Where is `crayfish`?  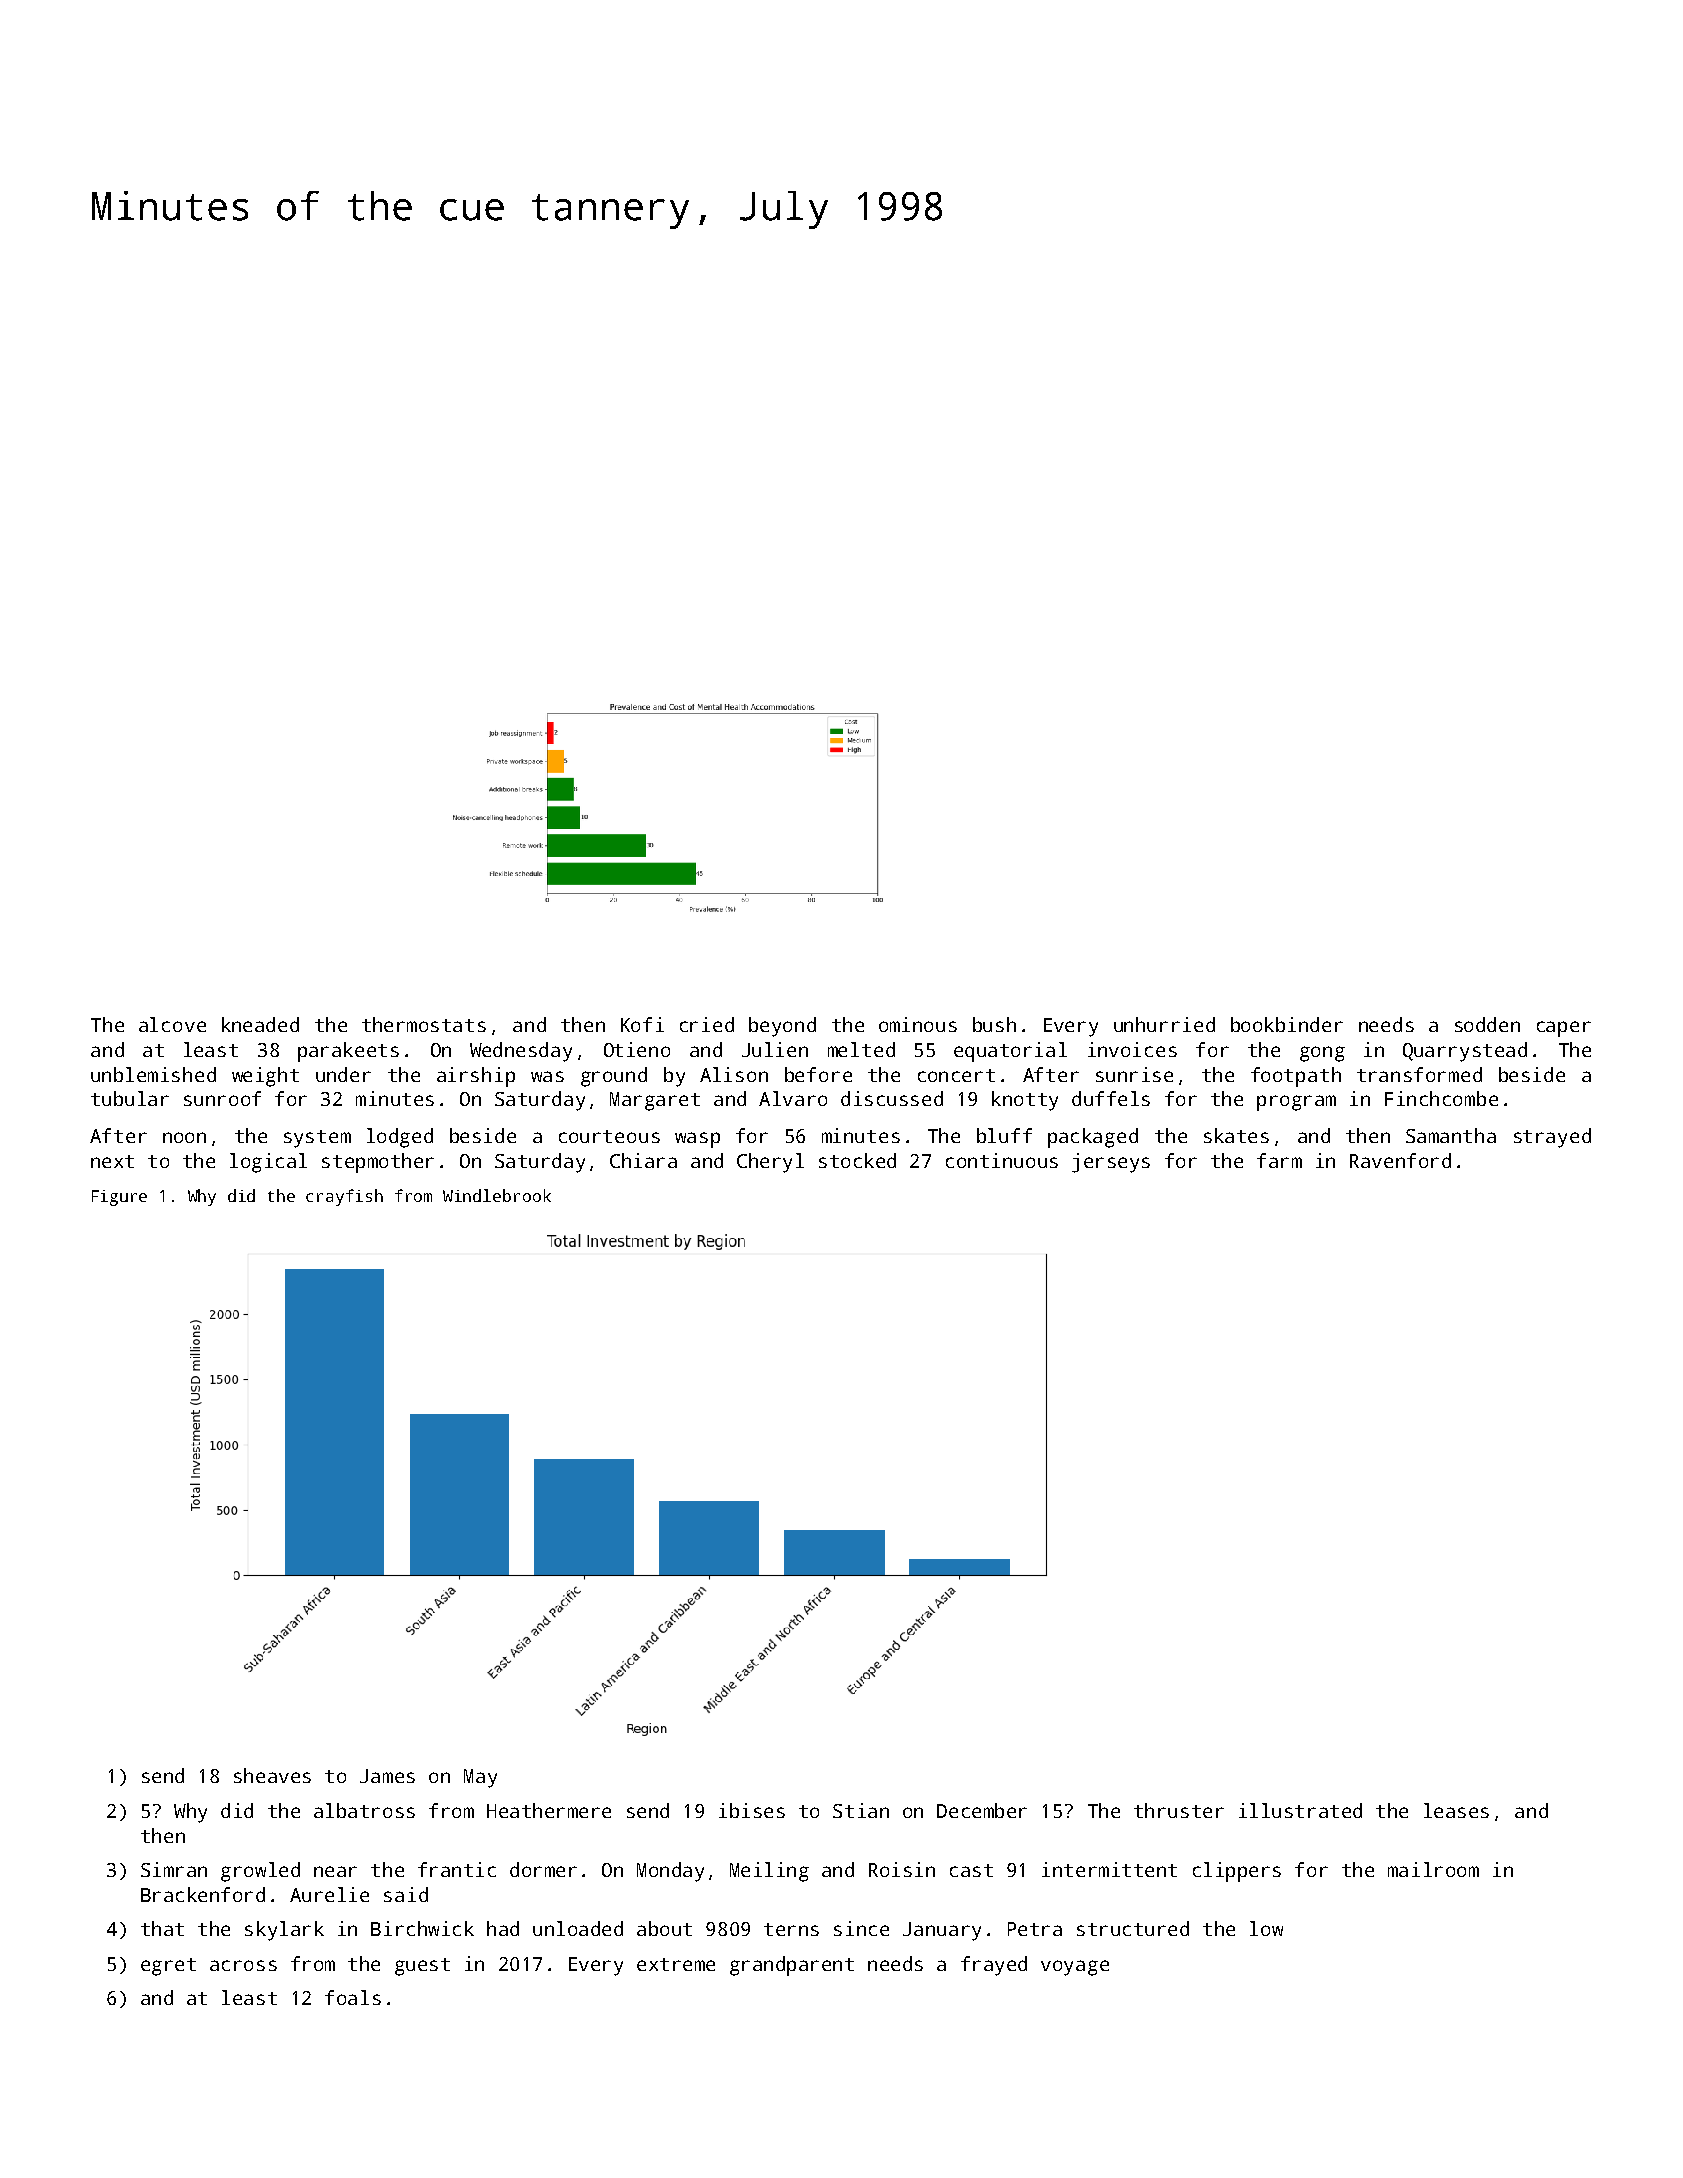 crayfish is located at coordinates (344, 1197).
